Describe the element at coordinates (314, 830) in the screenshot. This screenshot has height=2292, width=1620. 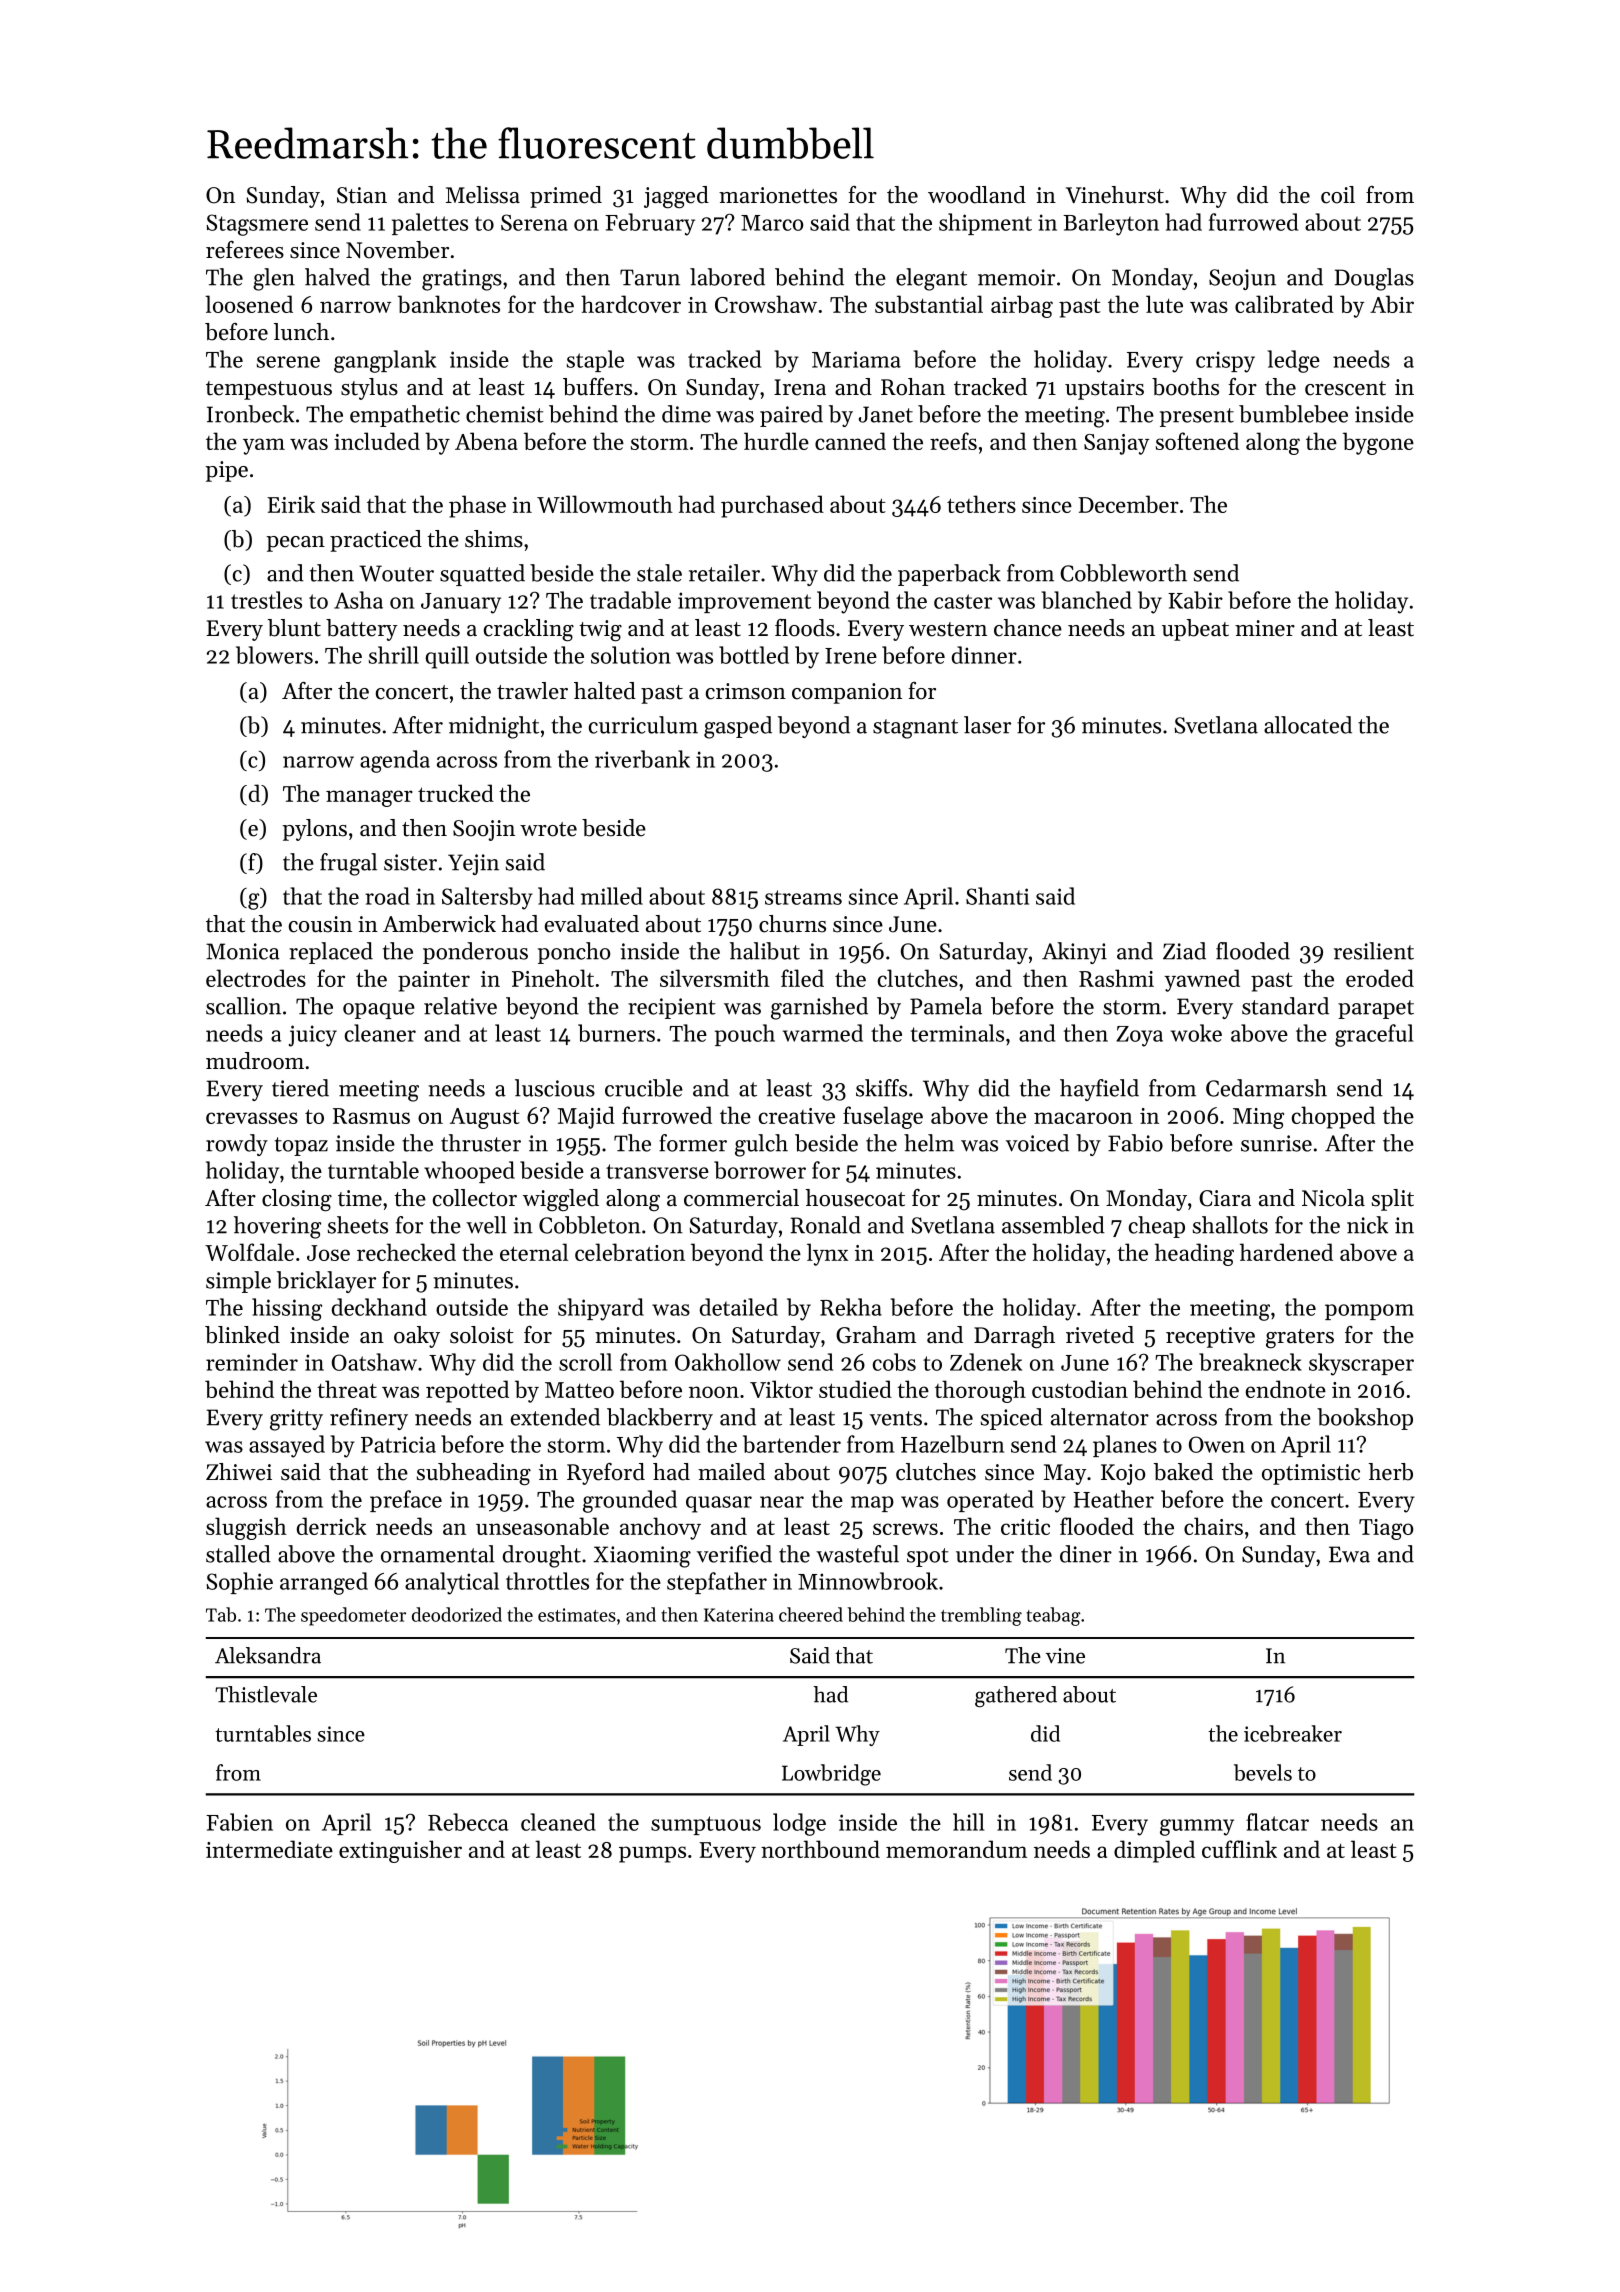
I see `pylons` at that location.
